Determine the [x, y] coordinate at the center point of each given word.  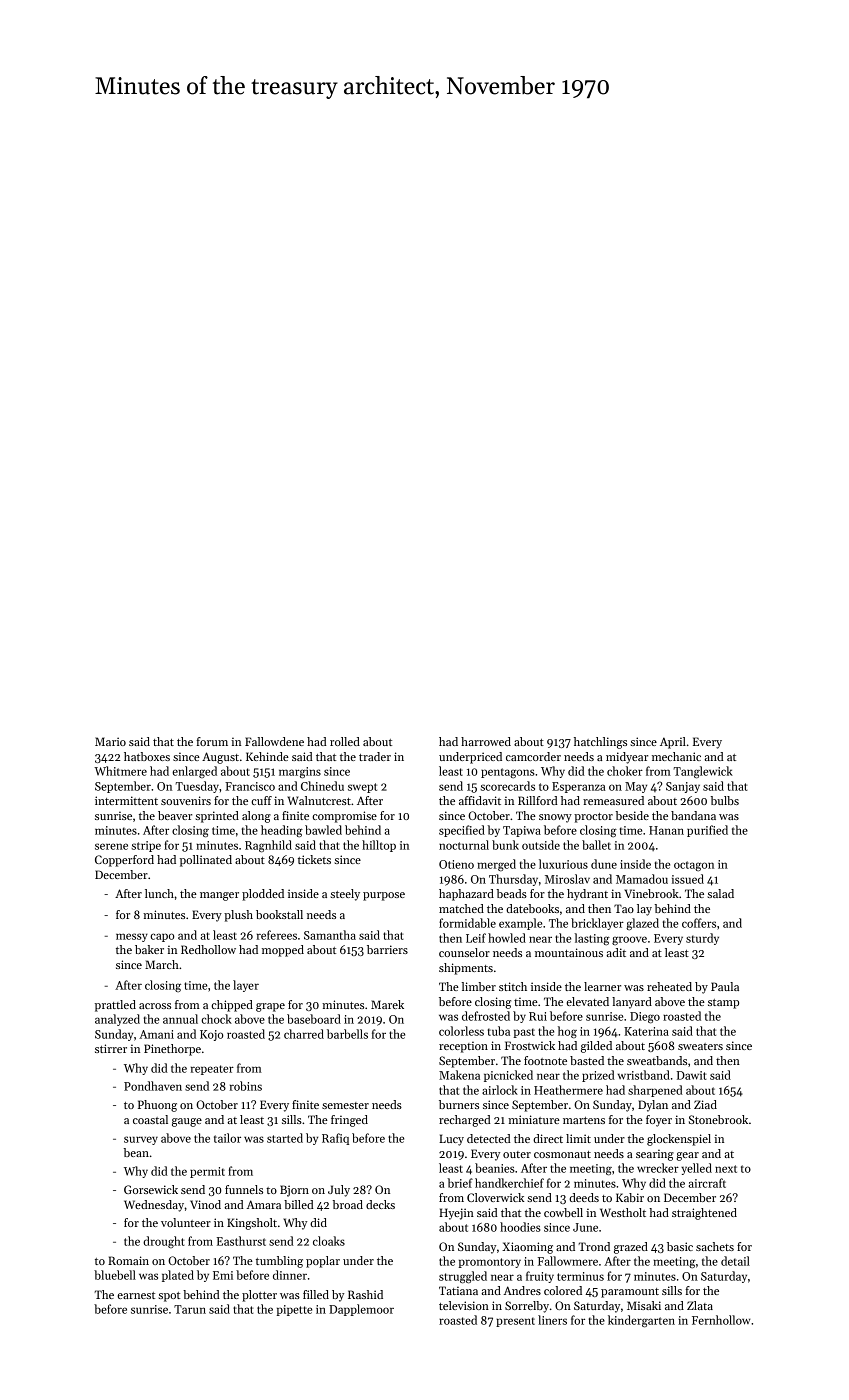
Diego [645, 1018]
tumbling [279, 1262]
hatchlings [600, 743]
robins [246, 1086]
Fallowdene [274, 741]
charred [304, 1034]
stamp [723, 1004]
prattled [115, 1006]
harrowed [486, 741]
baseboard [314, 1019]
